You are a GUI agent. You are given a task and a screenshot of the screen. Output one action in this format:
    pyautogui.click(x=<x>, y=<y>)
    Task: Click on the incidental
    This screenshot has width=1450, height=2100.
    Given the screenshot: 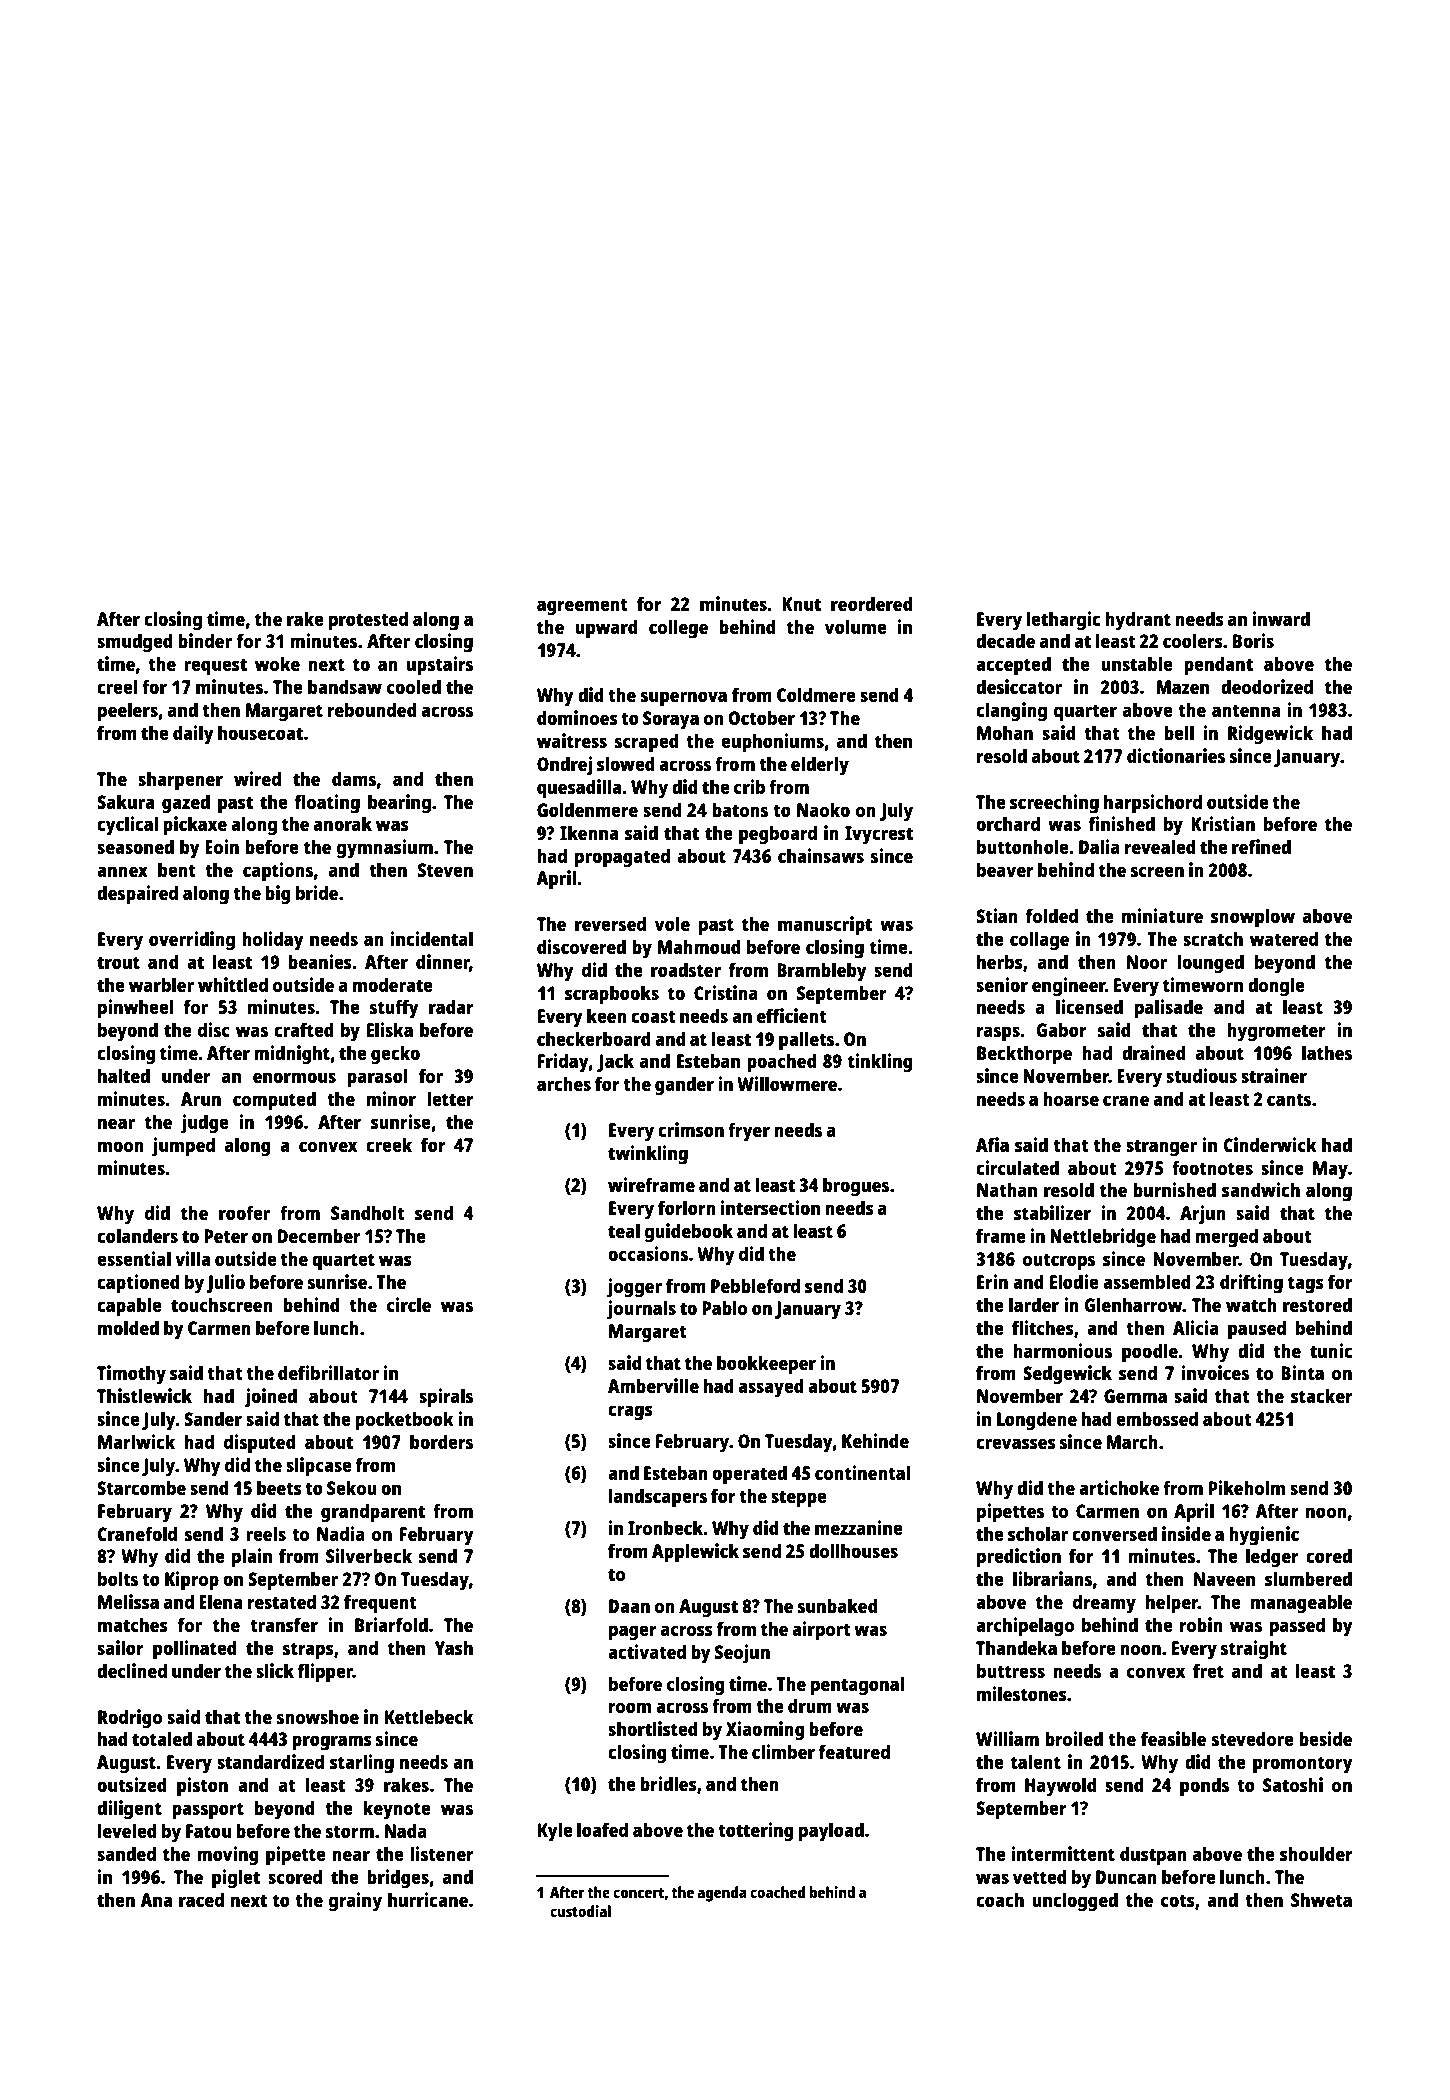 What is the action you would take?
    pyautogui.click(x=432, y=938)
